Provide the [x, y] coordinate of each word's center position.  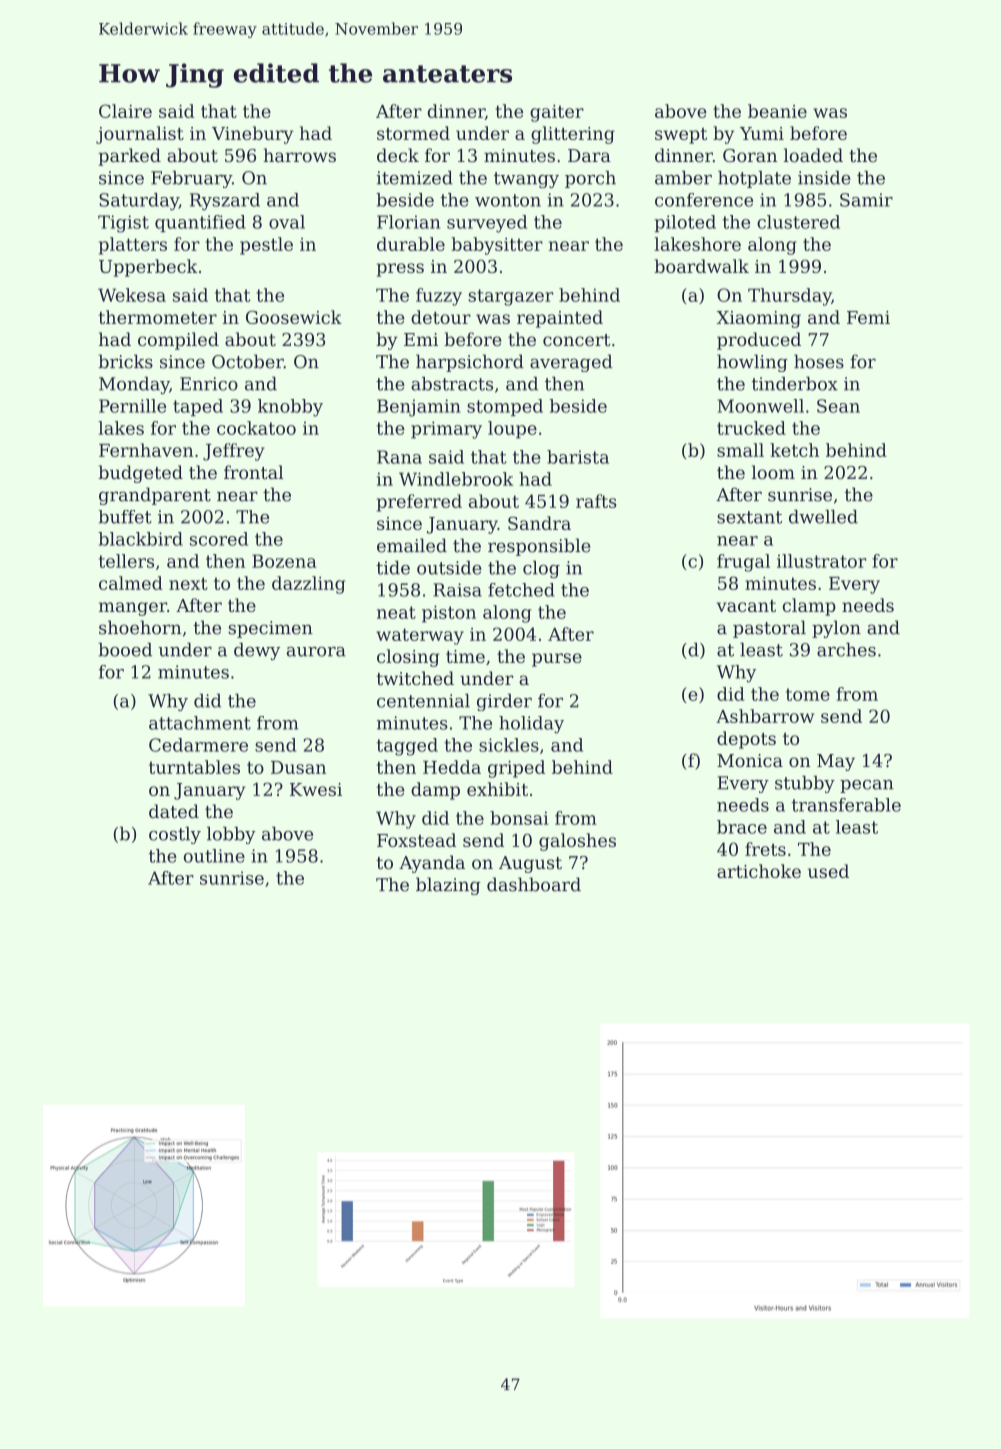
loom [773, 472]
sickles [509, 745]
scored [219, 539]
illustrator [821, 561]
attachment [200, 723]
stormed [413, 133]
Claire [125, 111]
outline [214, 856]
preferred [419, 503]
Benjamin [419, 408]
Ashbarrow [765, 716]
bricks [125, 361]
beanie [777, 111]
